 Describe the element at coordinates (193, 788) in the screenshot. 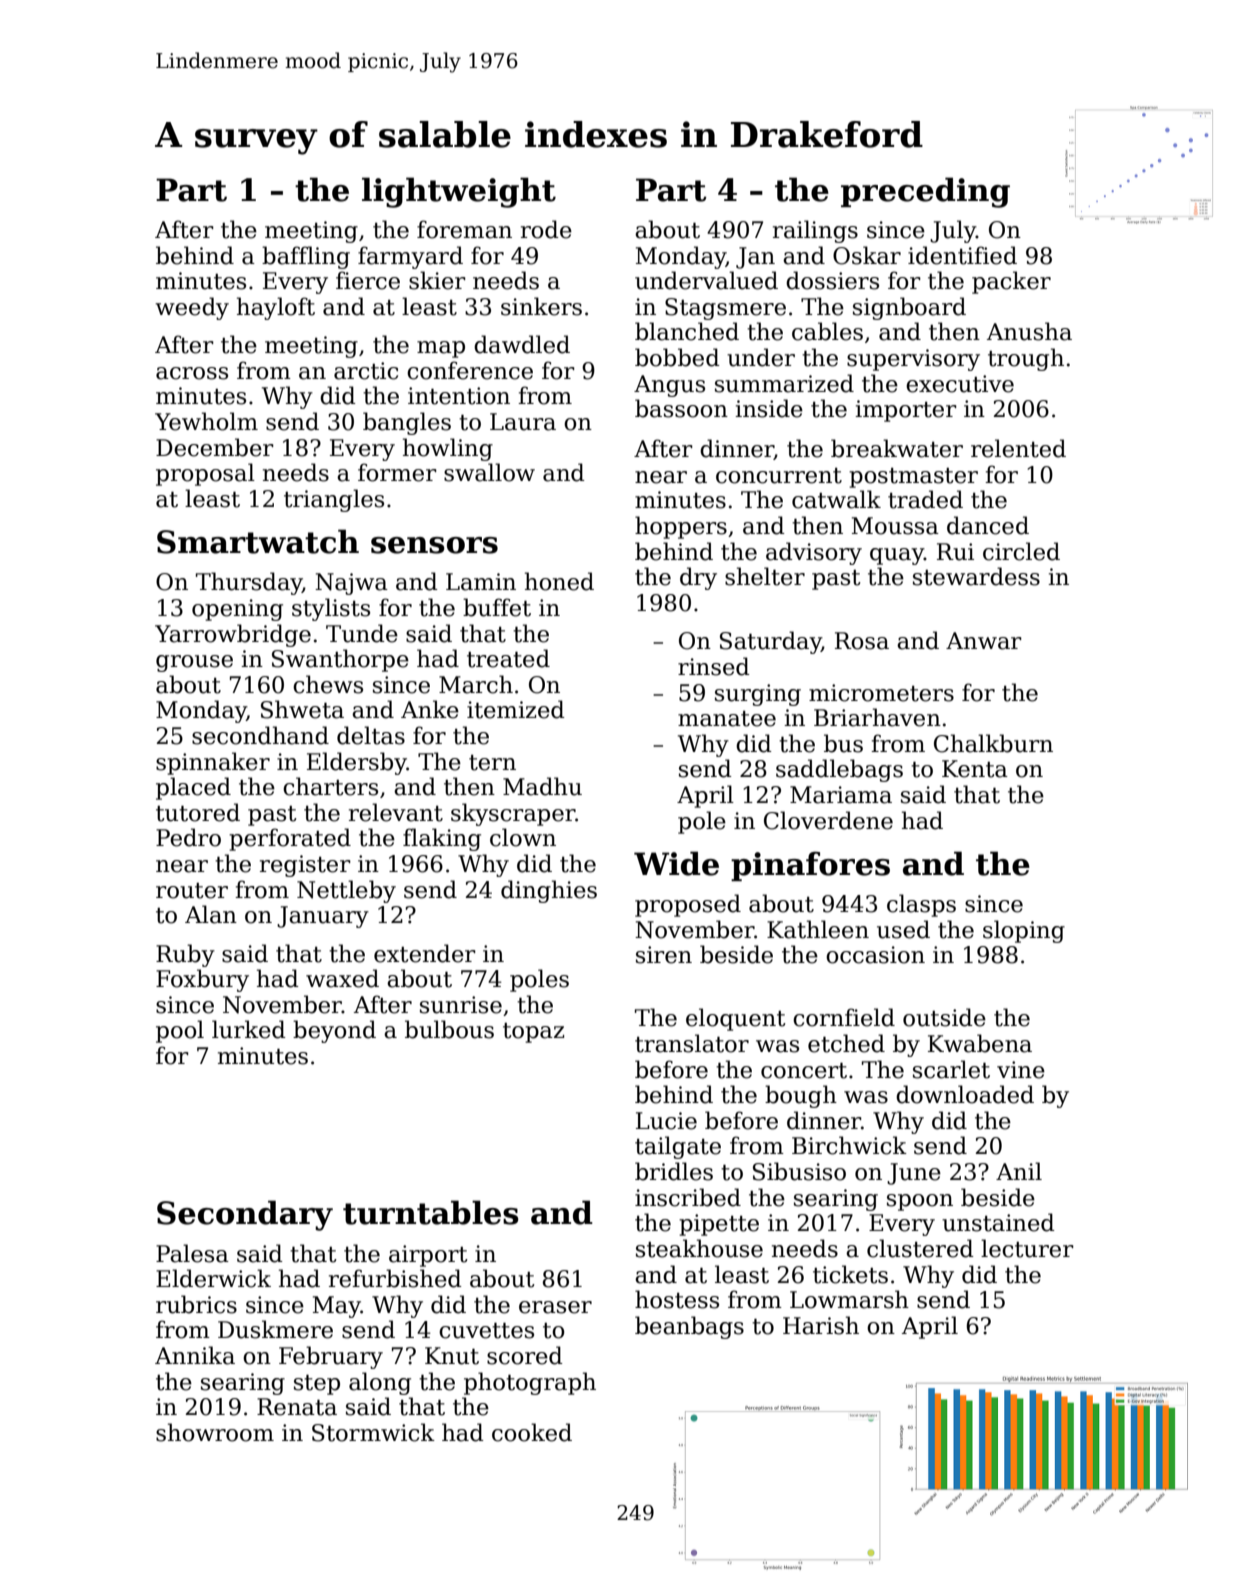

I see `placed` at that location.
